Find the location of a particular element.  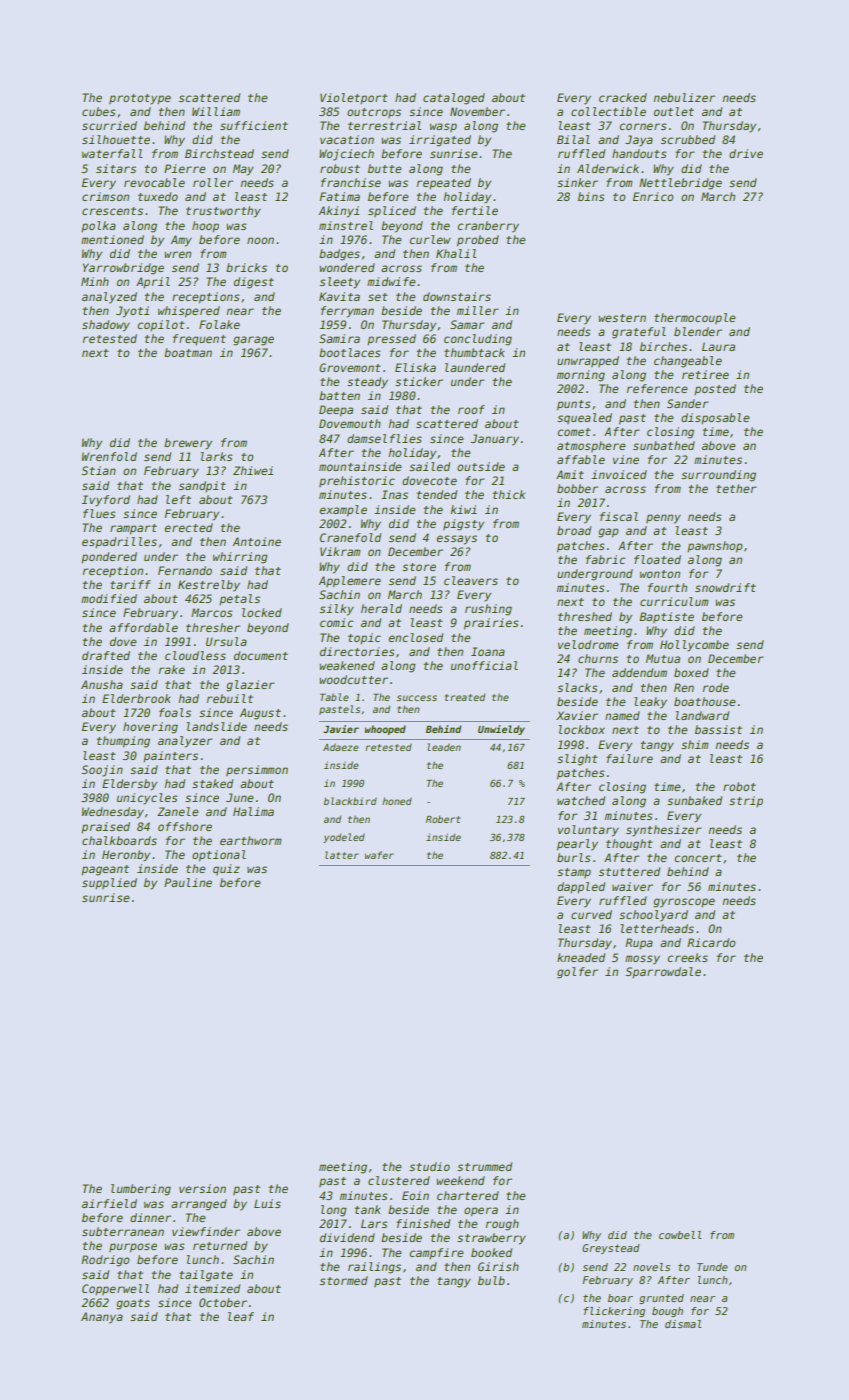

Ricardo is located at coordinates (711, 942).
